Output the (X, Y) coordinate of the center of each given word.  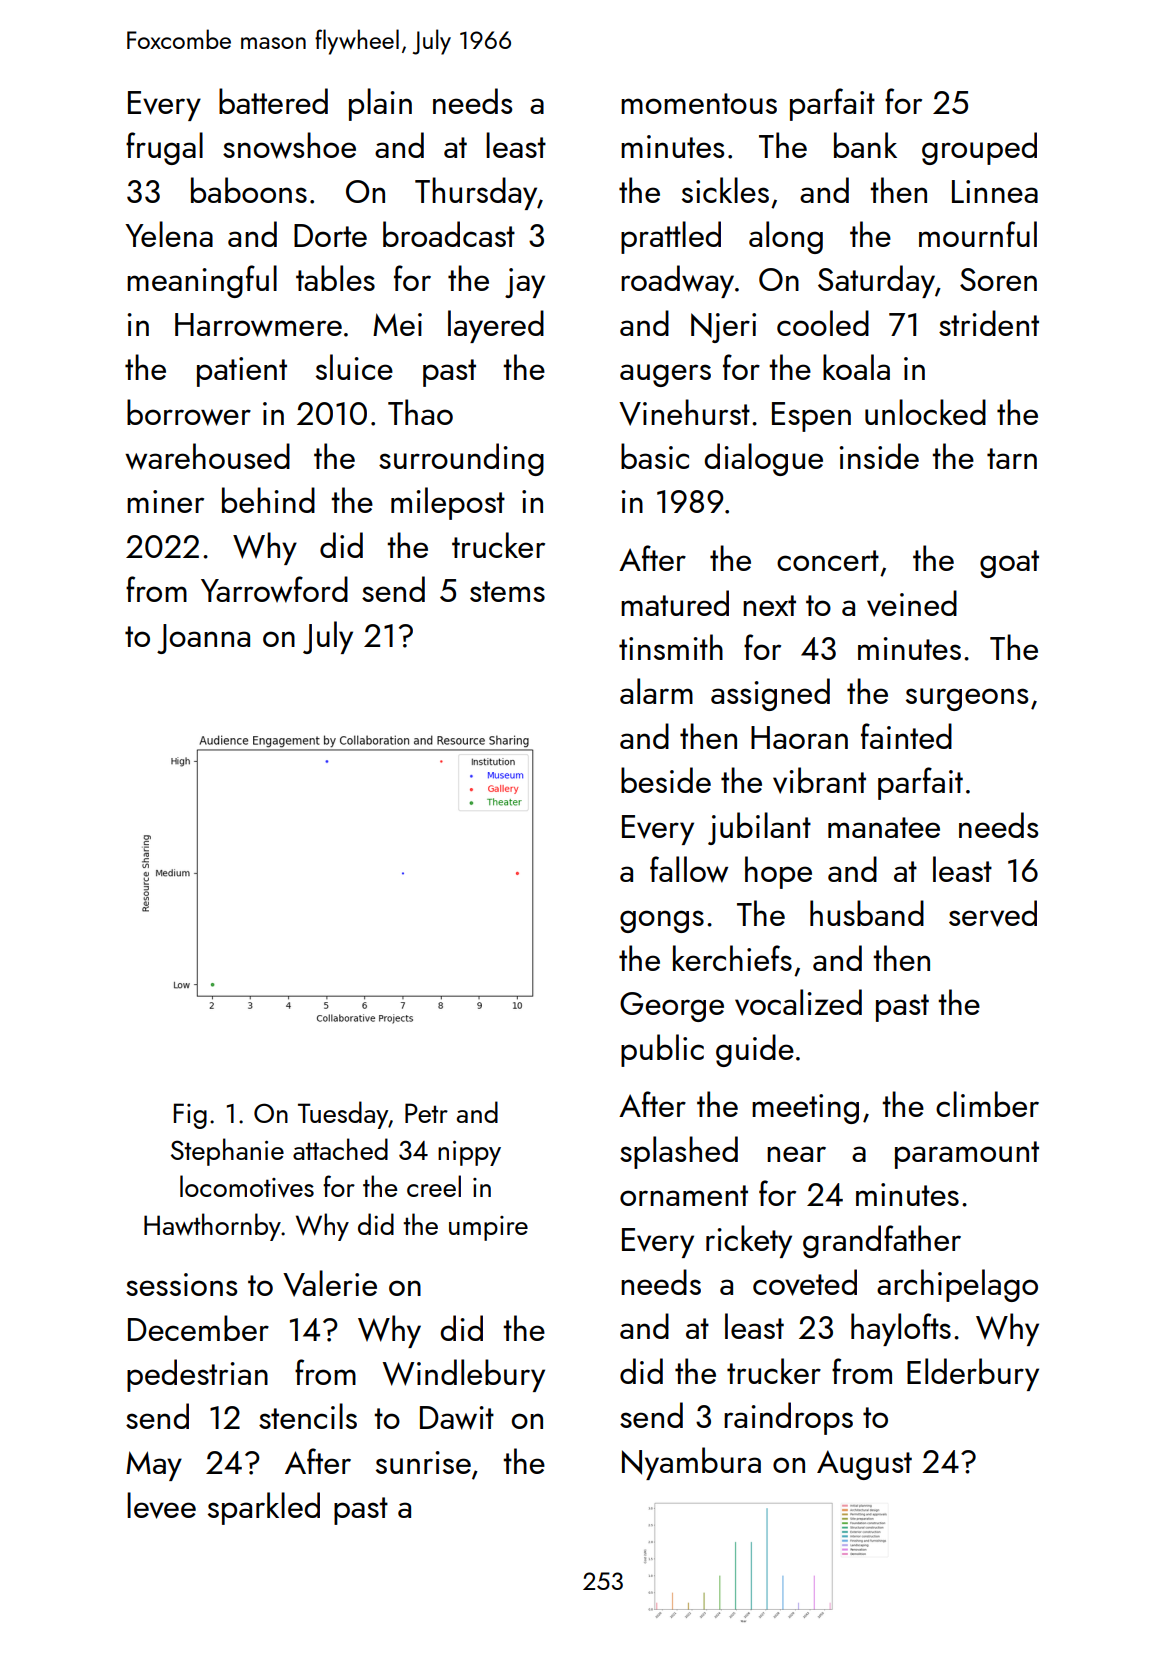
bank (865, 145)
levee (161, 1505)
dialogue (763, 459)
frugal (164, 148)
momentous (699, 103)
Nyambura (691, 1463)
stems (507, 591)
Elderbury (973, 1374)
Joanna (203, 639)
